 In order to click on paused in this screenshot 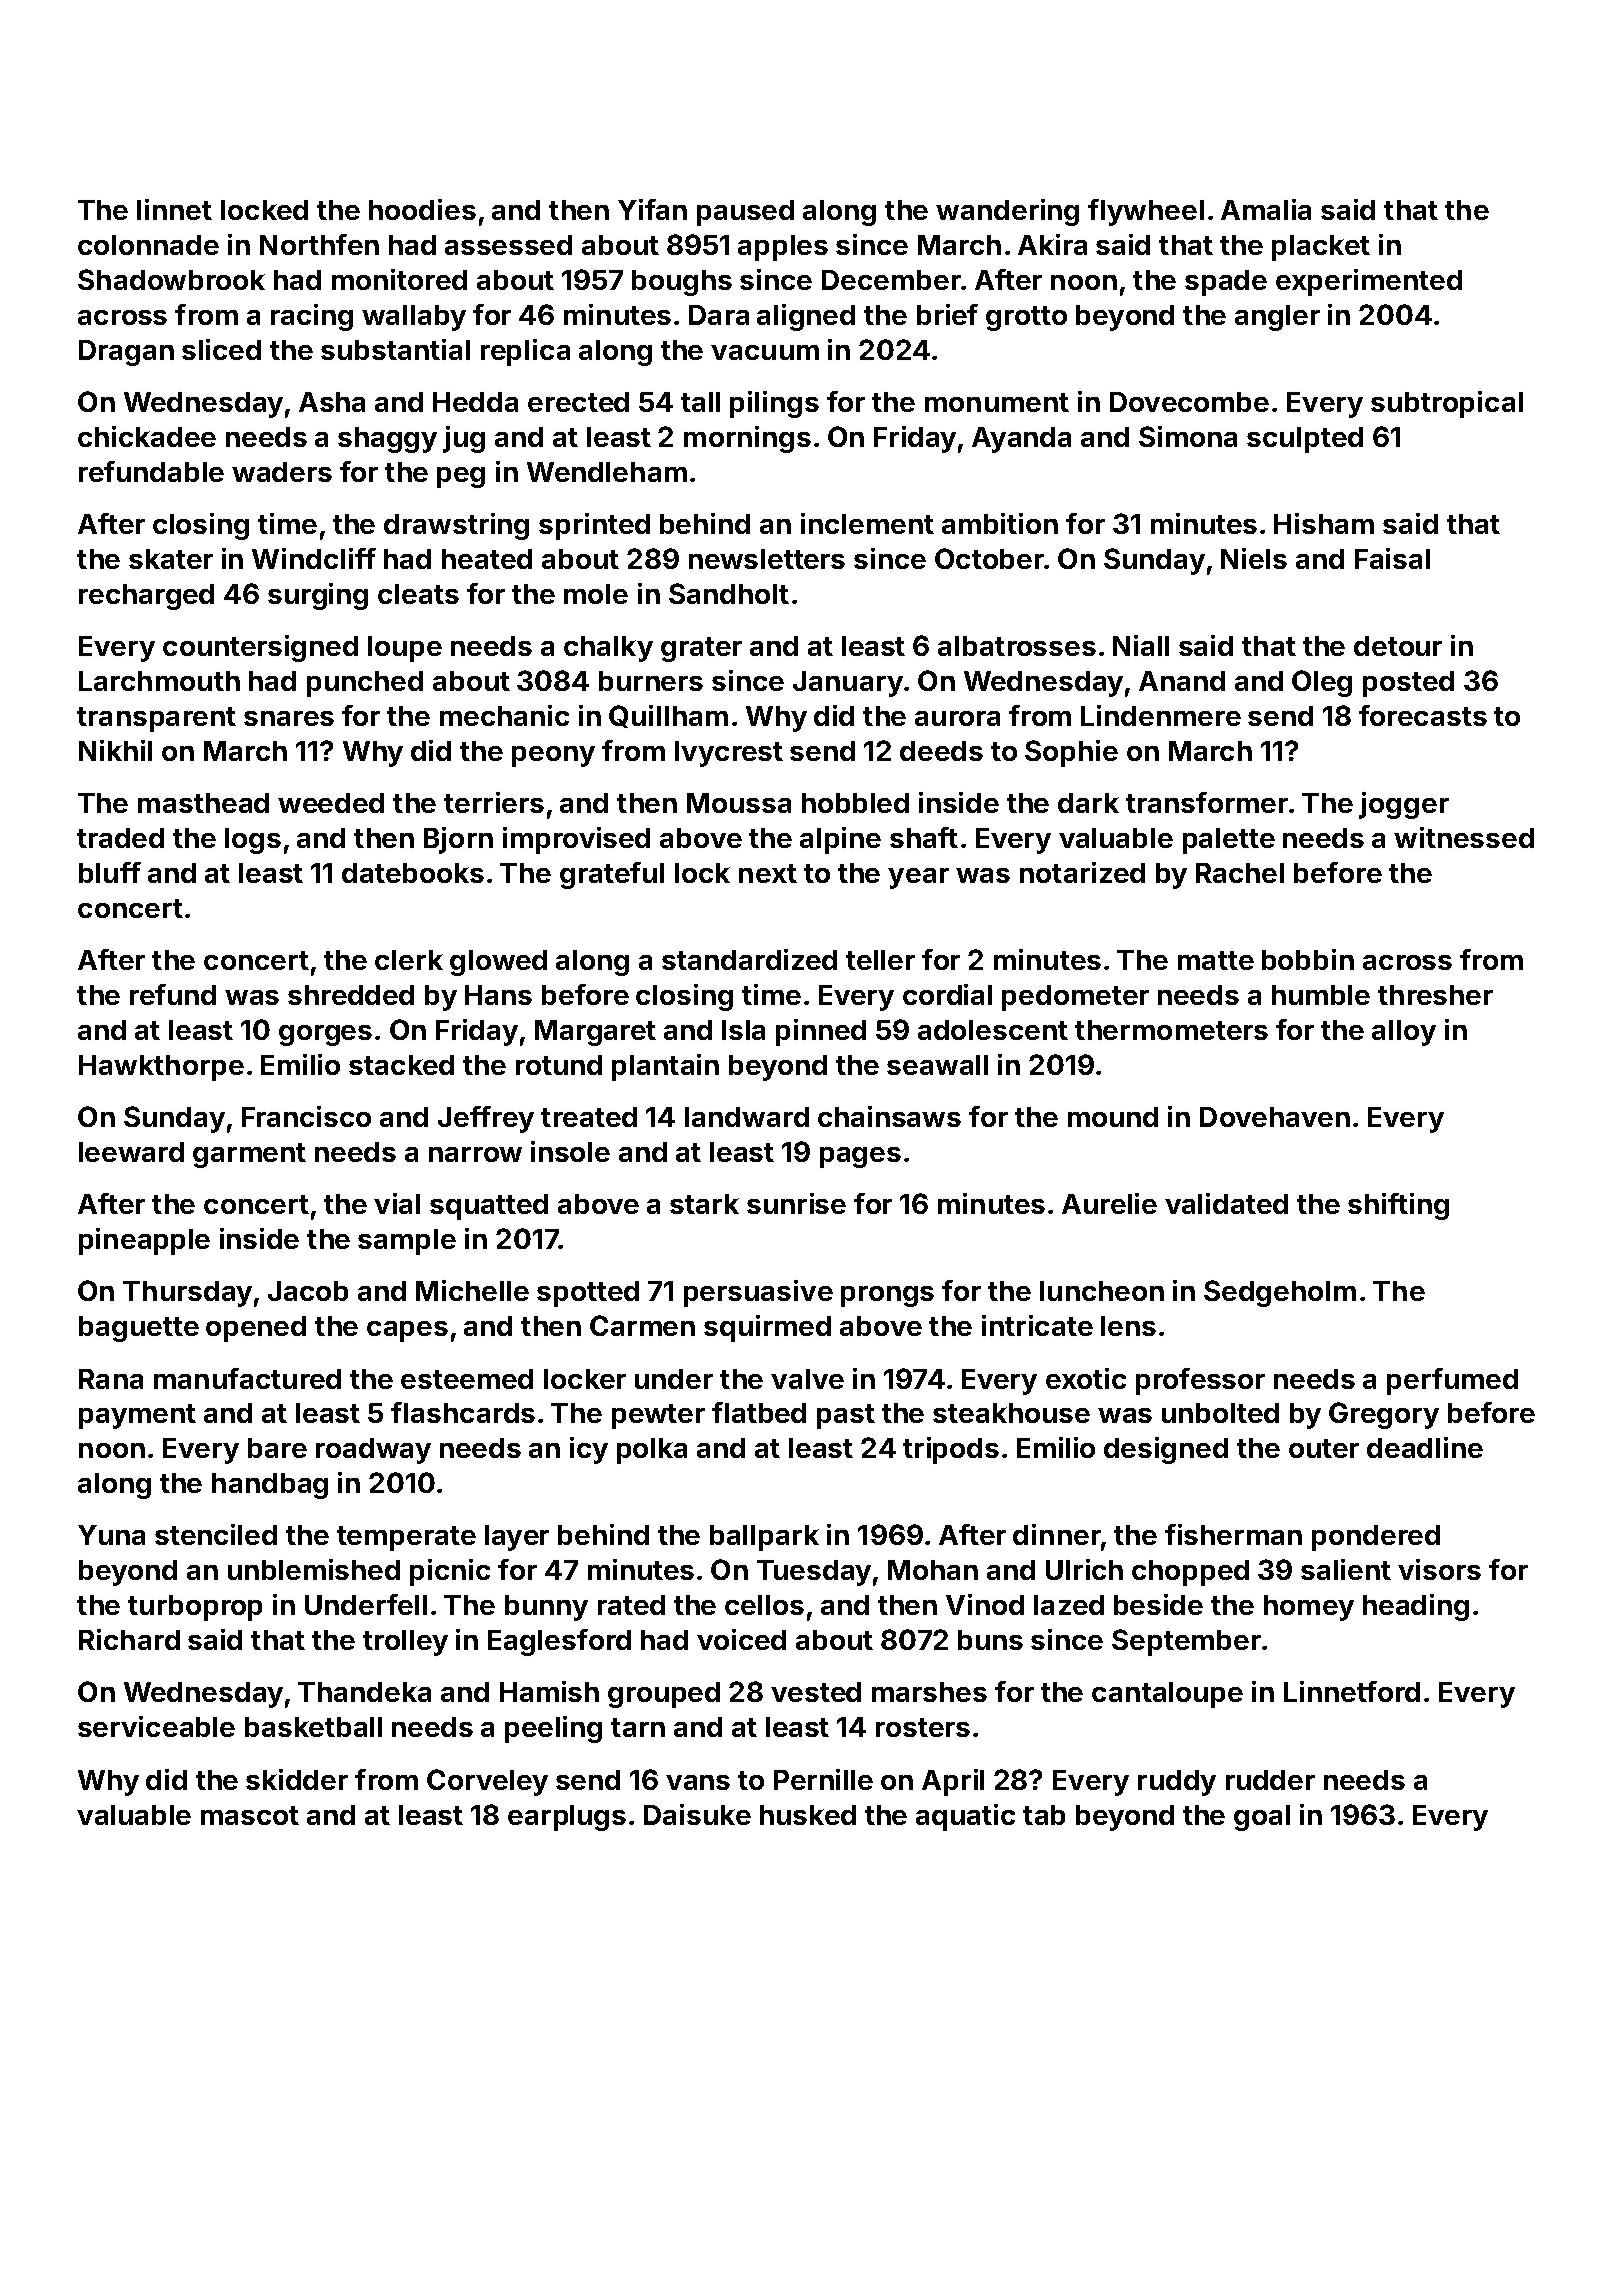, I will do `click(745, 213)`.
